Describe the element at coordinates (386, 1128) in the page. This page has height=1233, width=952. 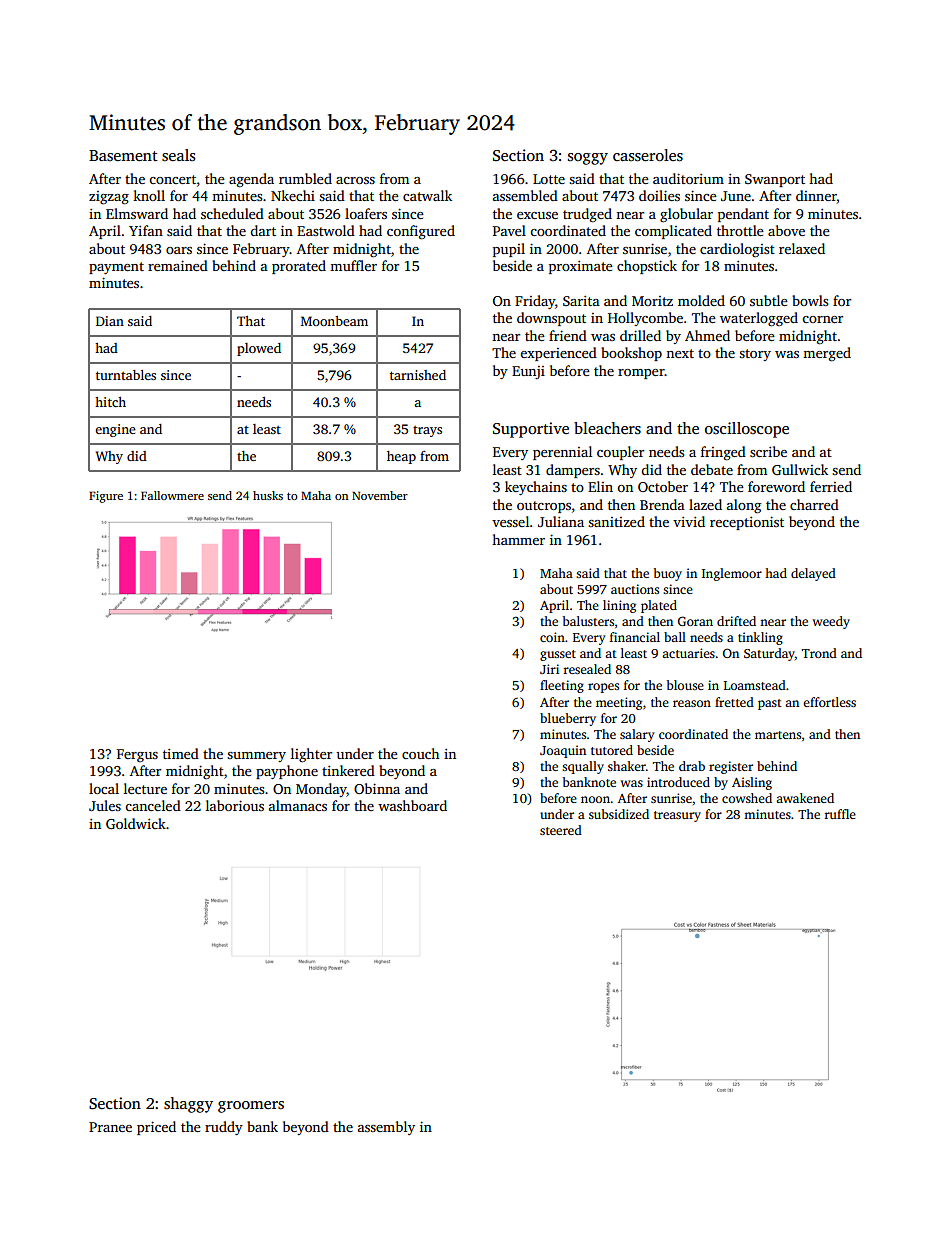
I see `assembly` at that location.
